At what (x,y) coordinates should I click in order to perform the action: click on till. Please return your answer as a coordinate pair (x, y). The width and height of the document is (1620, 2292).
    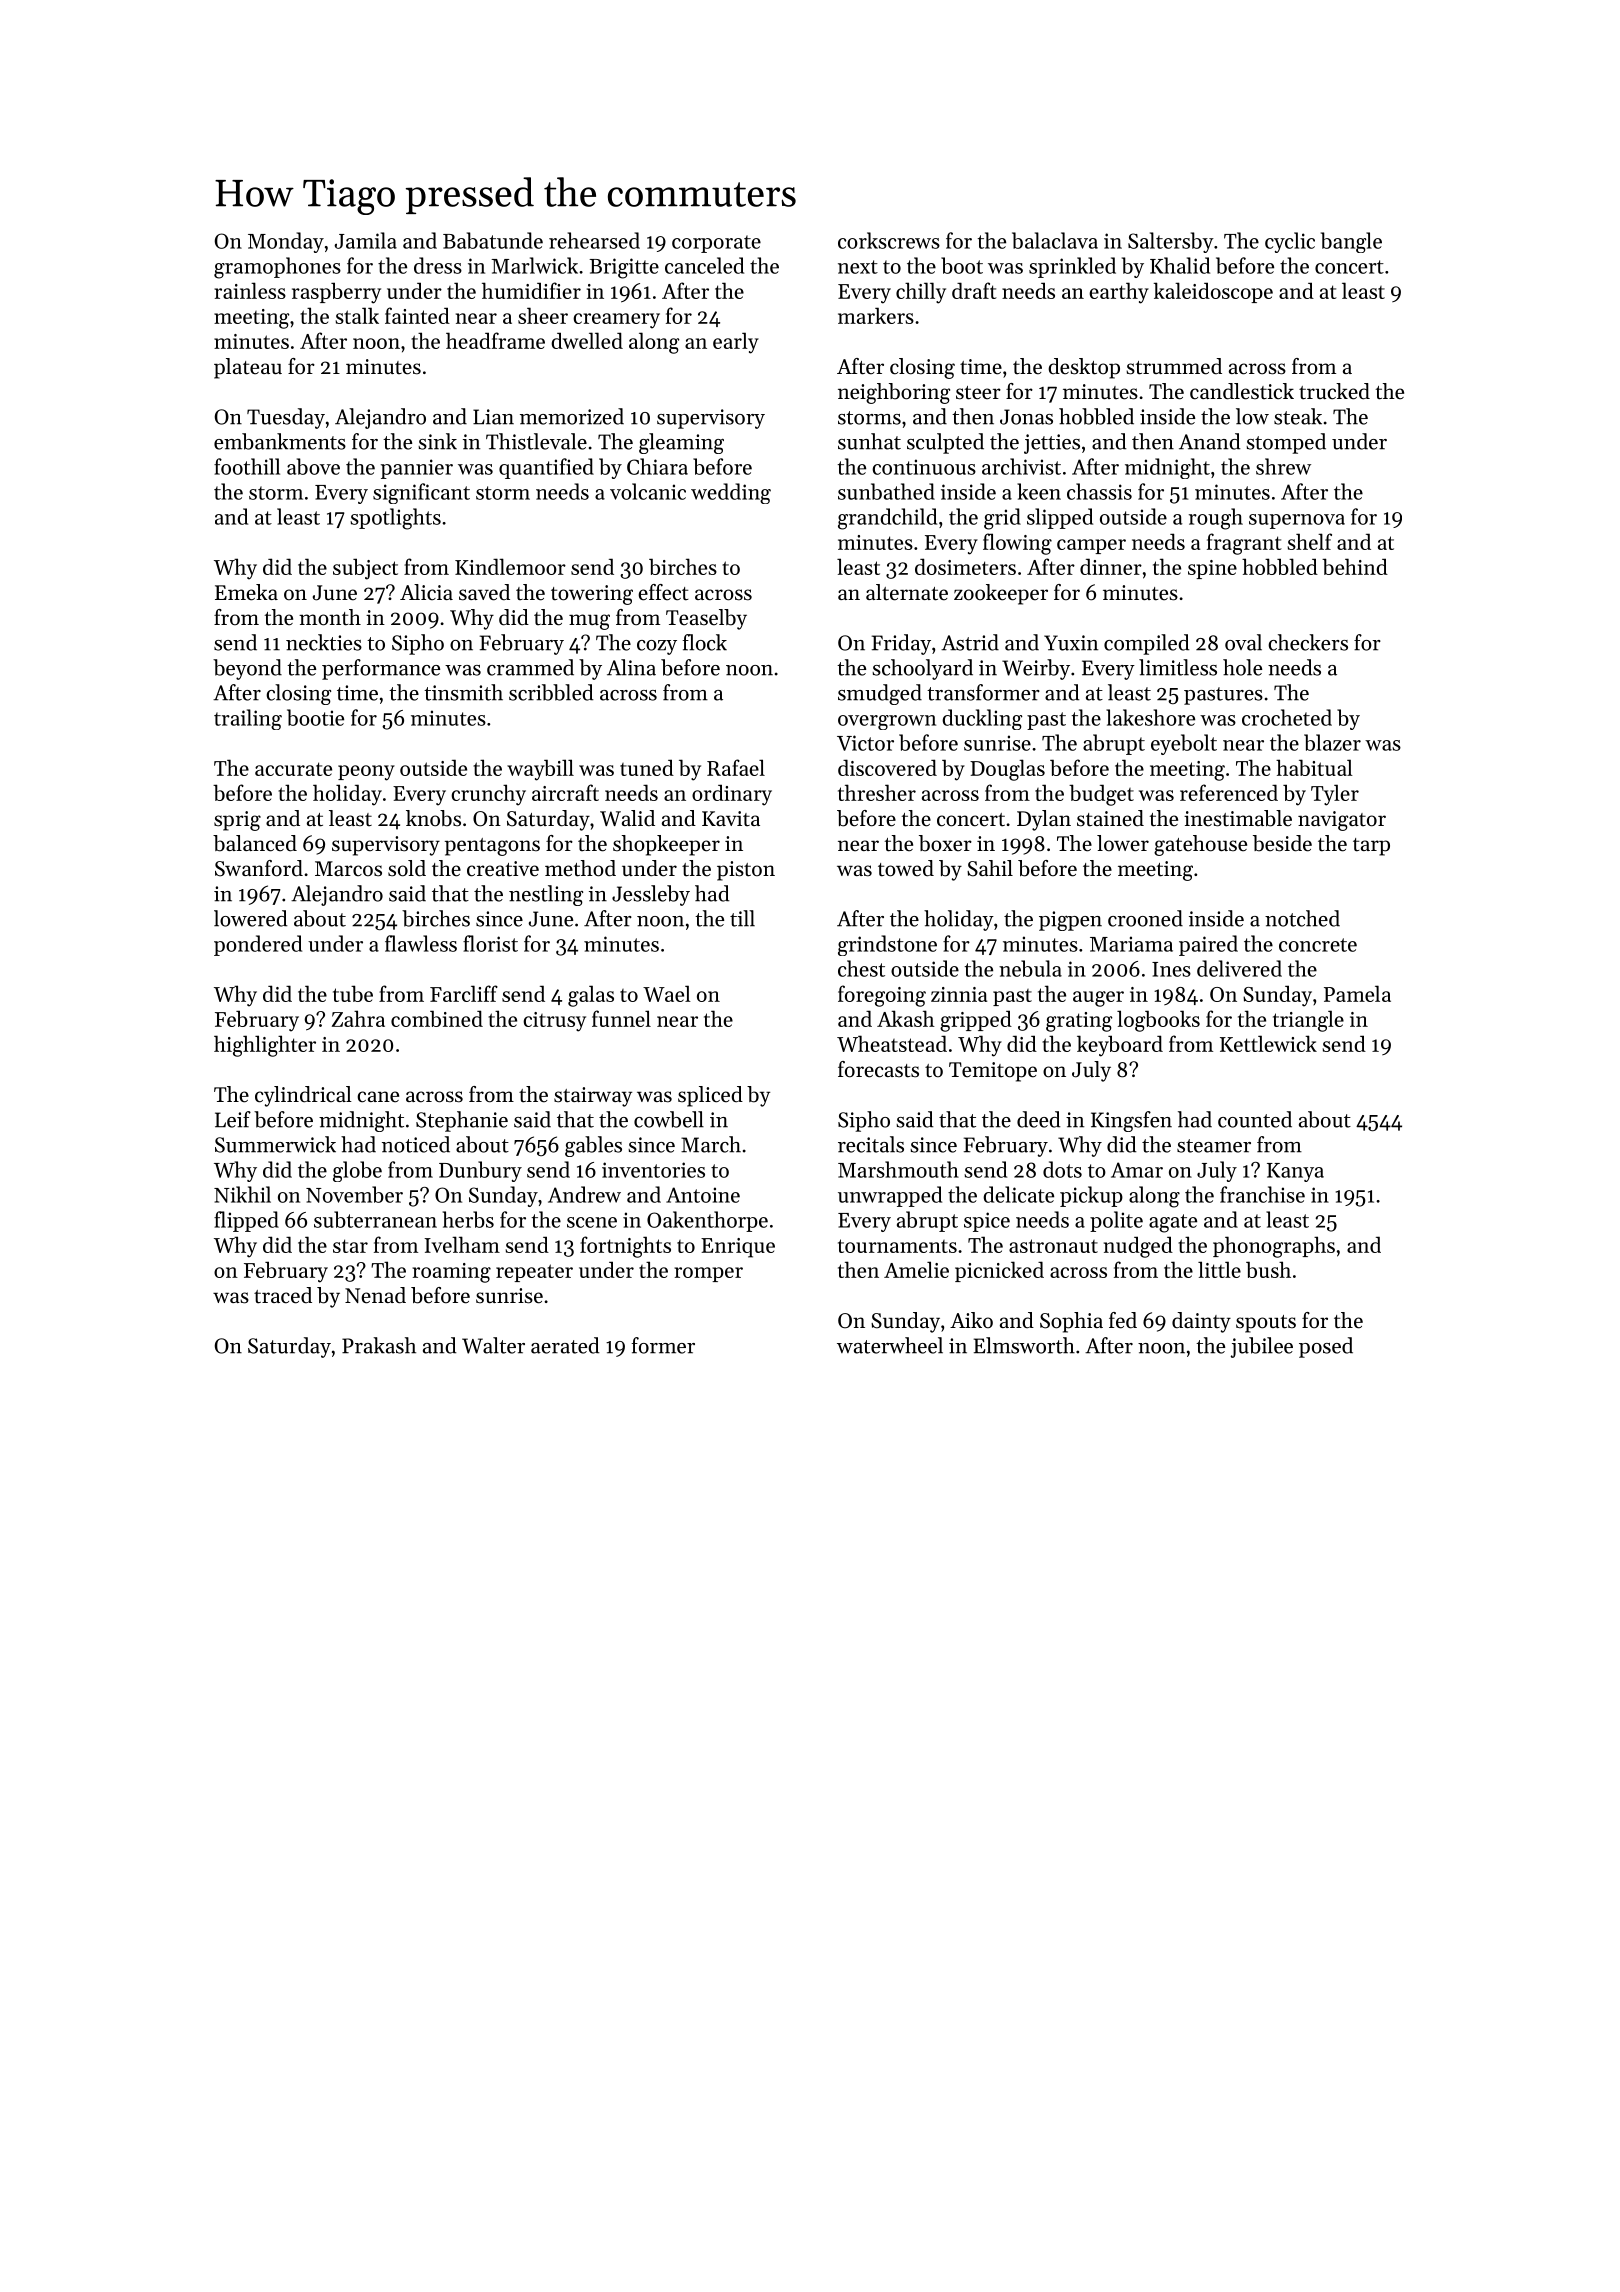
    Looking at the image, I should click on (742, 918).
